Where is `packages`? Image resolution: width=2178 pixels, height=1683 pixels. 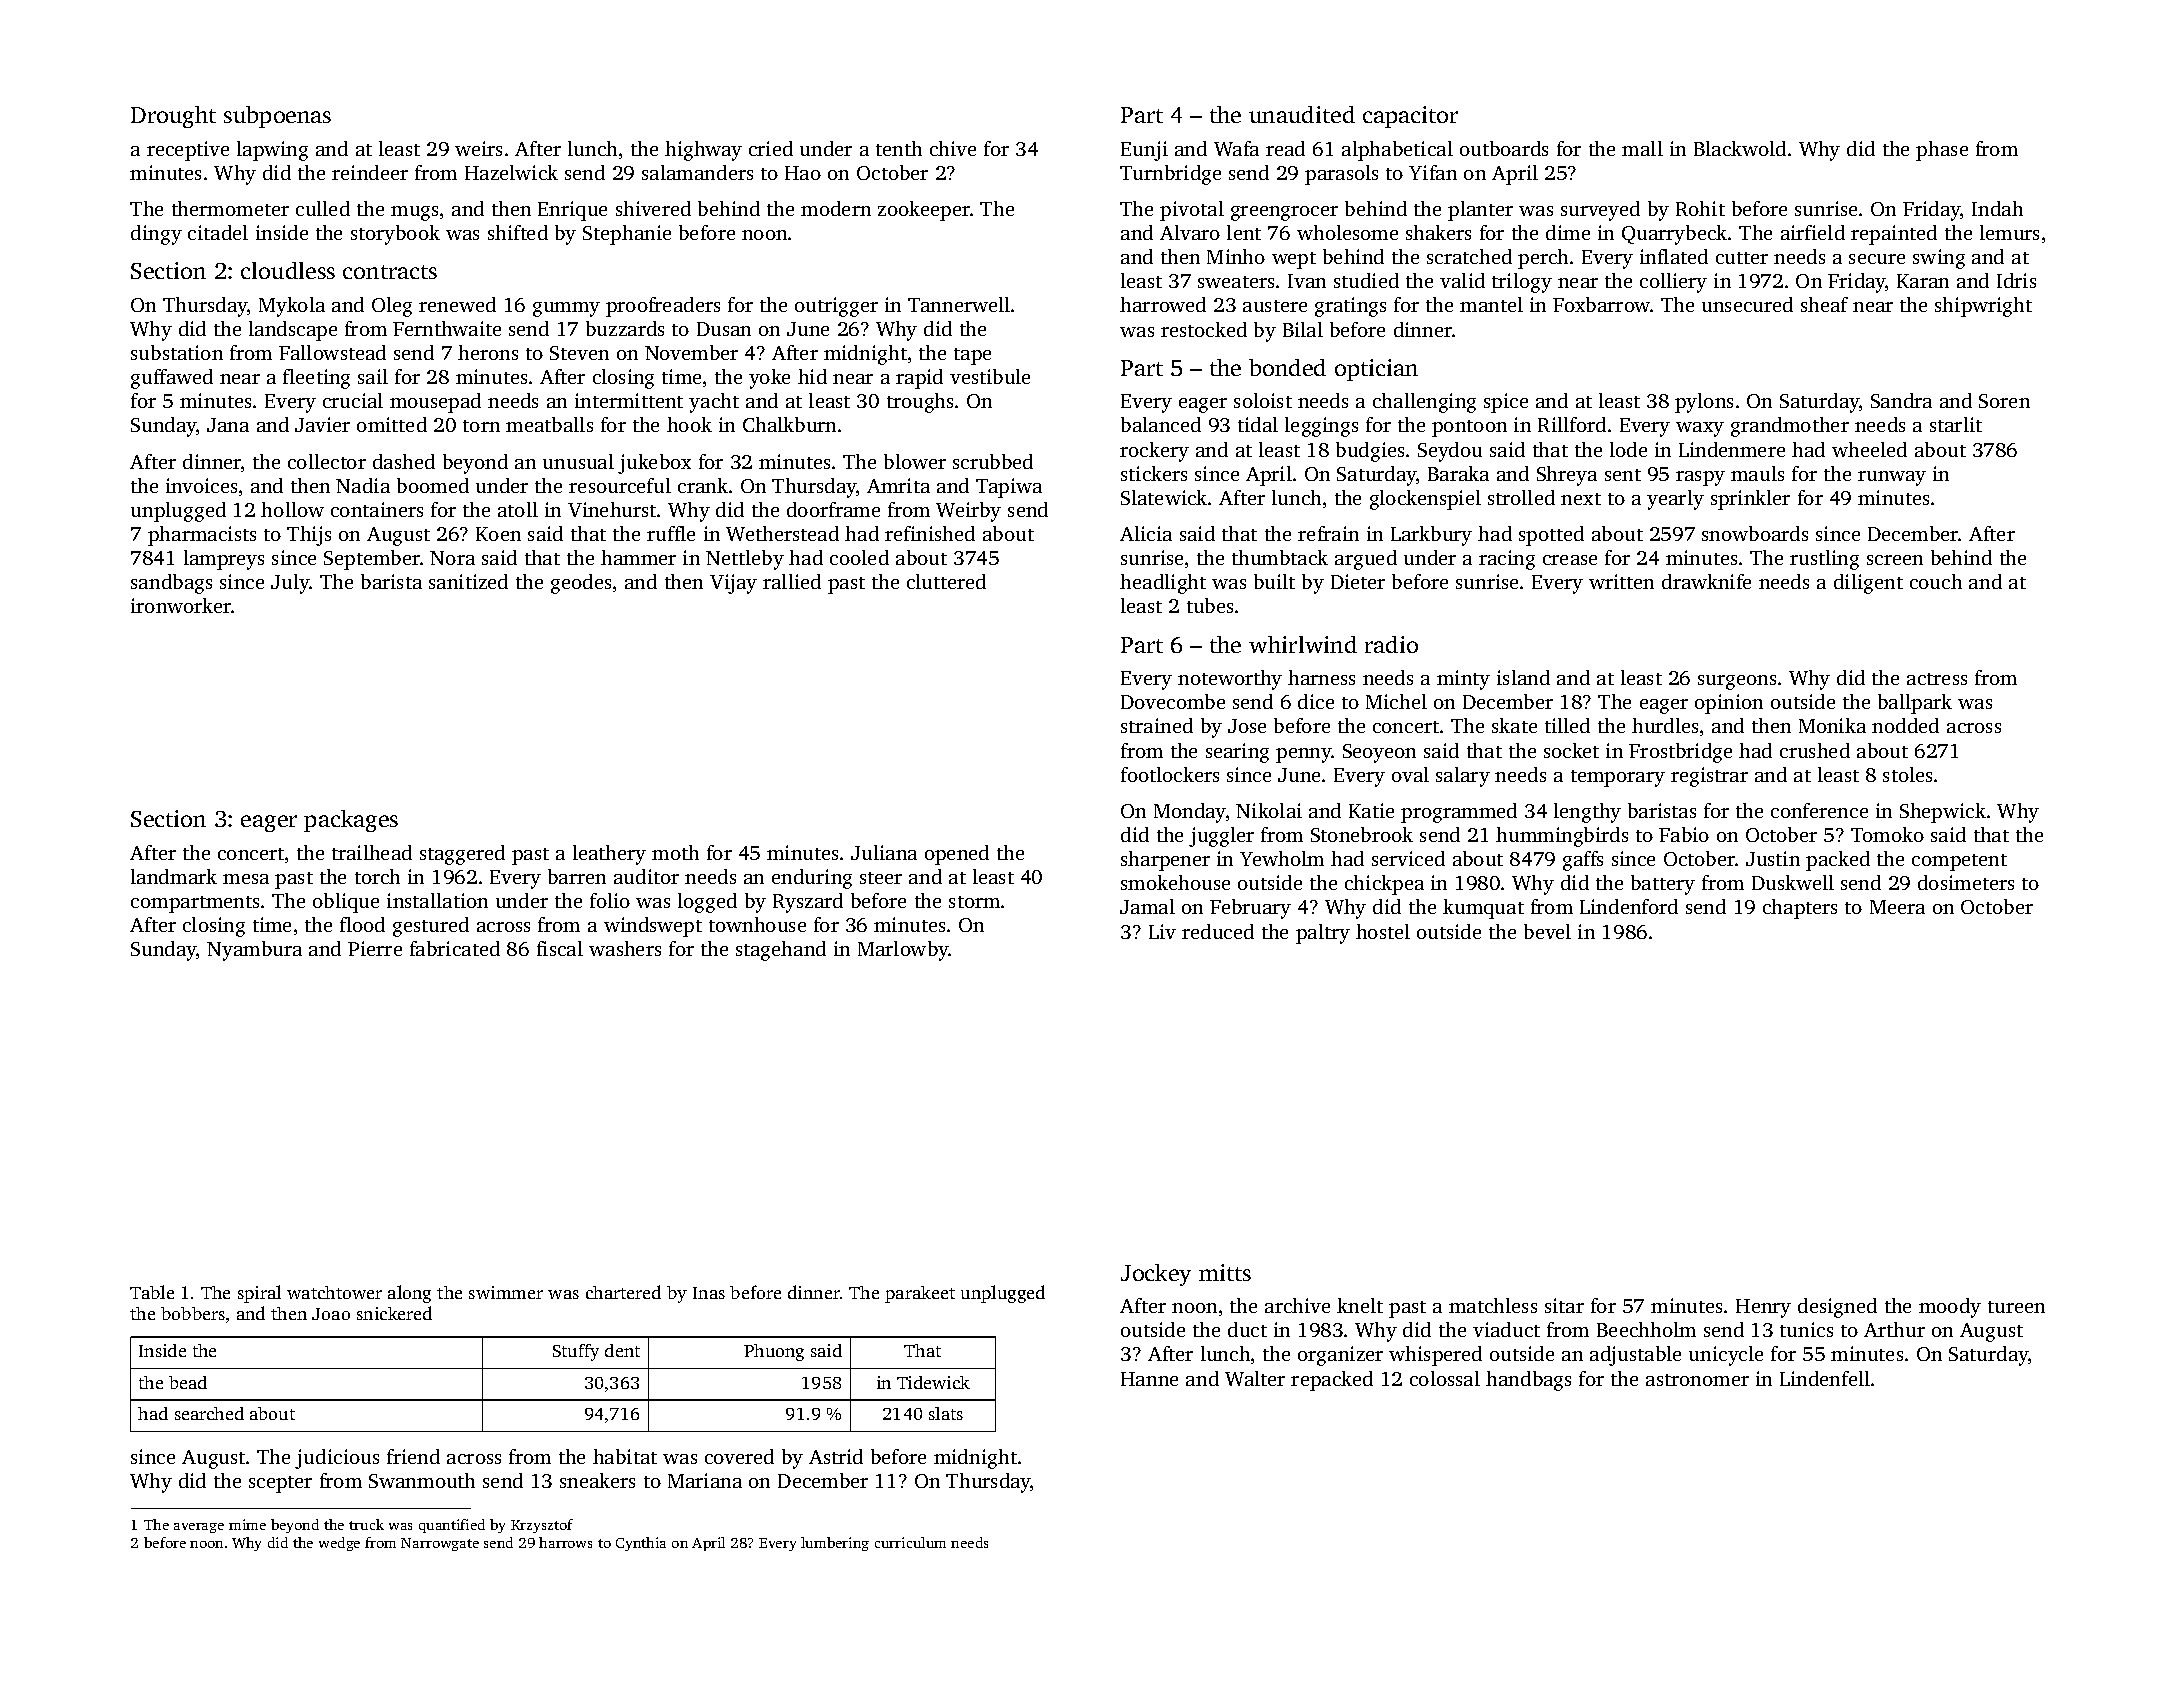 packages is located at coordinates (351, 821).
